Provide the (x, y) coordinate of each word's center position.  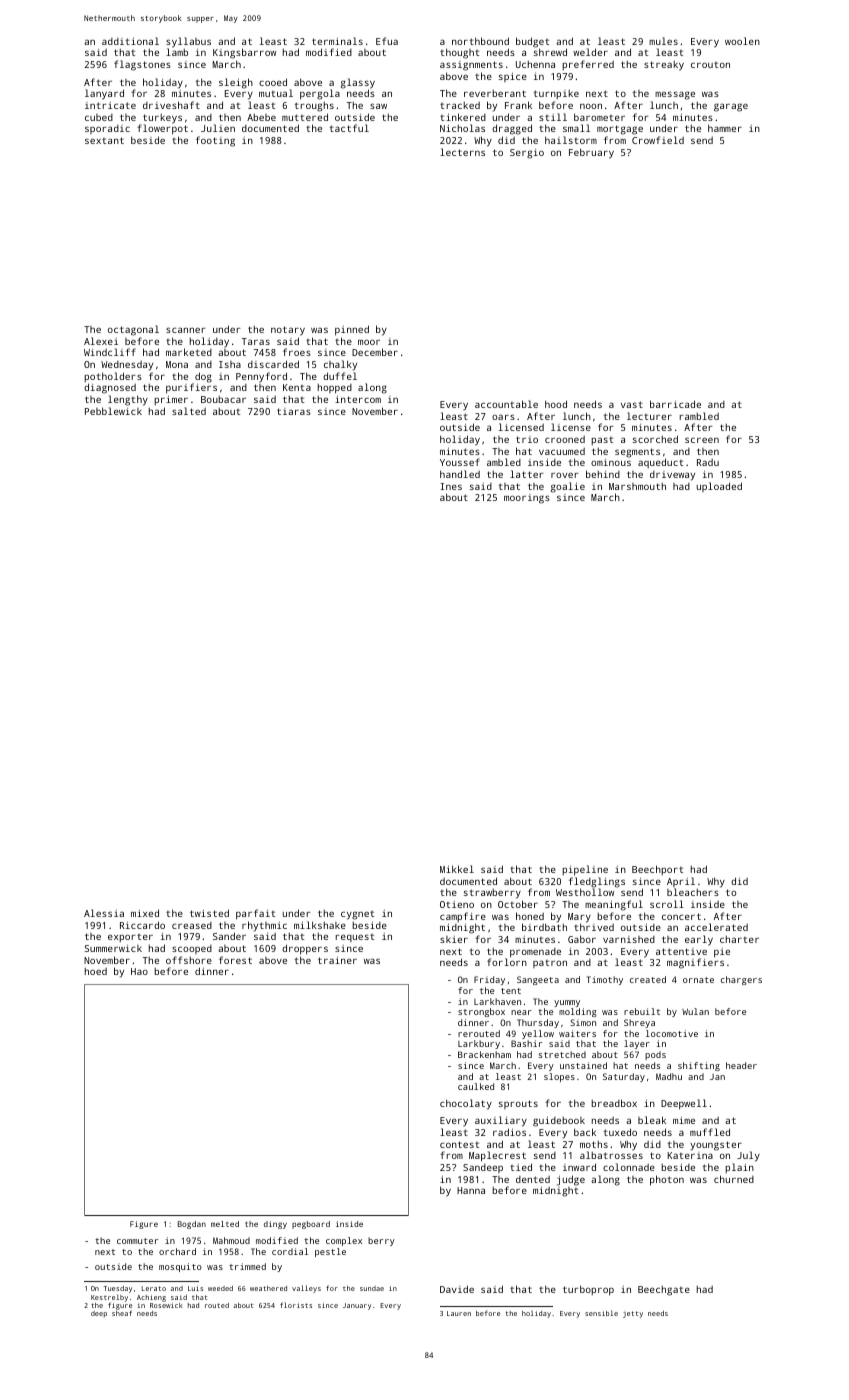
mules (663, 41)
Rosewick (166, 1305)
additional (130, 41)
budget (532, 43)
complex (344, 1241)
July (748, 1156)
